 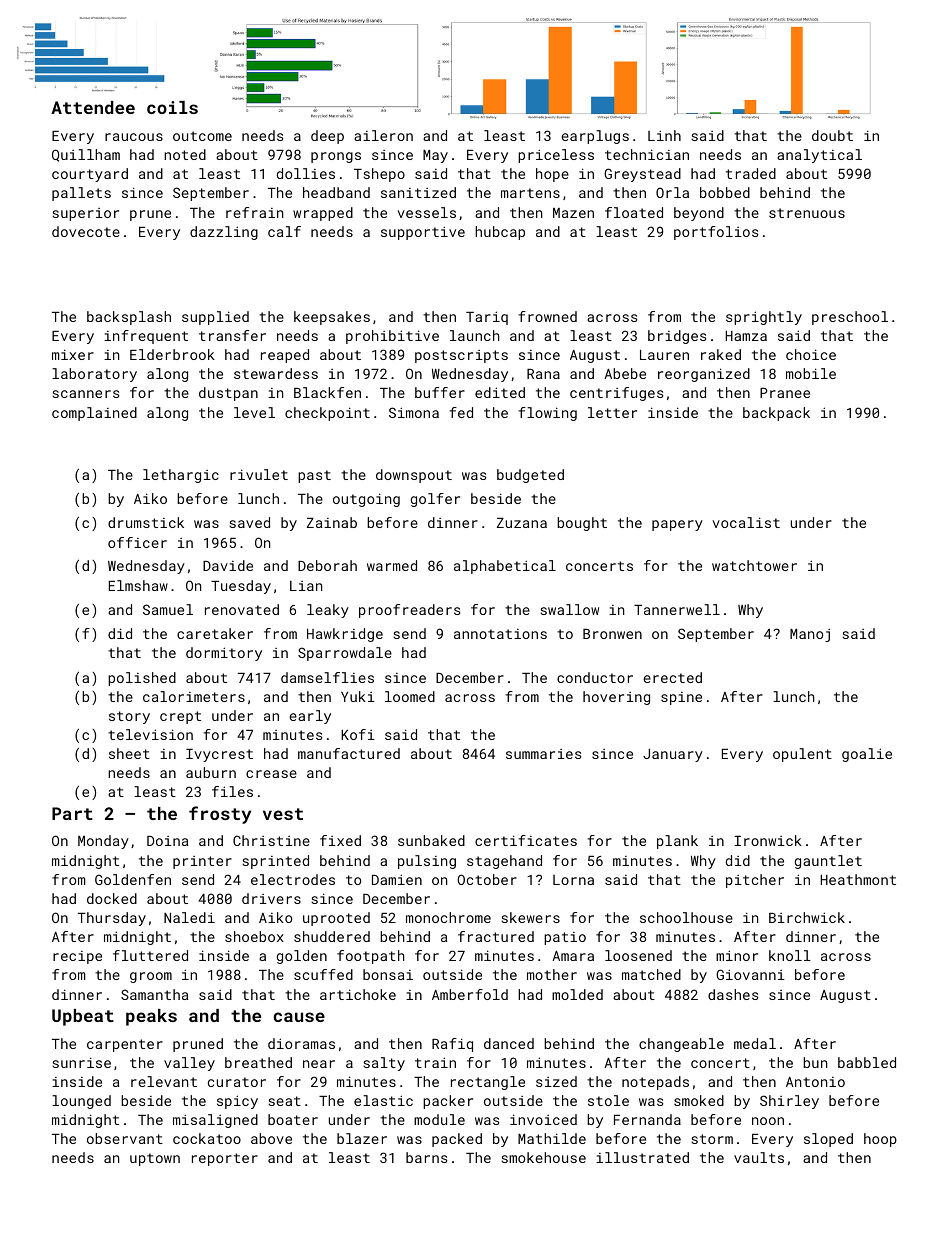 What do you see at coordinates (595, 137) in the screenshot?
I see `earplugs` at bounding box center [595, 137].
